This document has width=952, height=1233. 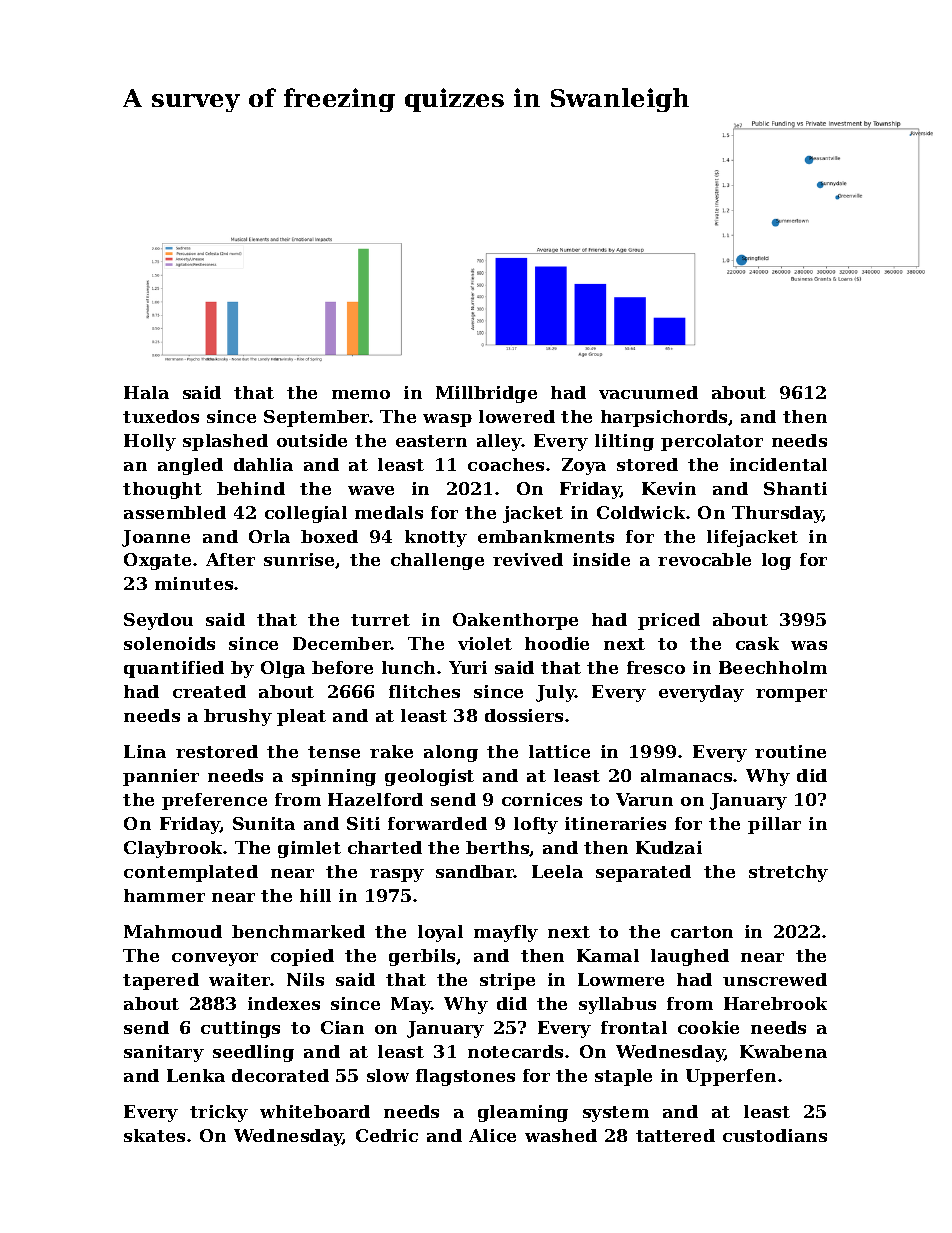 What do you see at coordinates (795, 488) in the document?
I see `Shanti` at bounding box center [795, 488].
